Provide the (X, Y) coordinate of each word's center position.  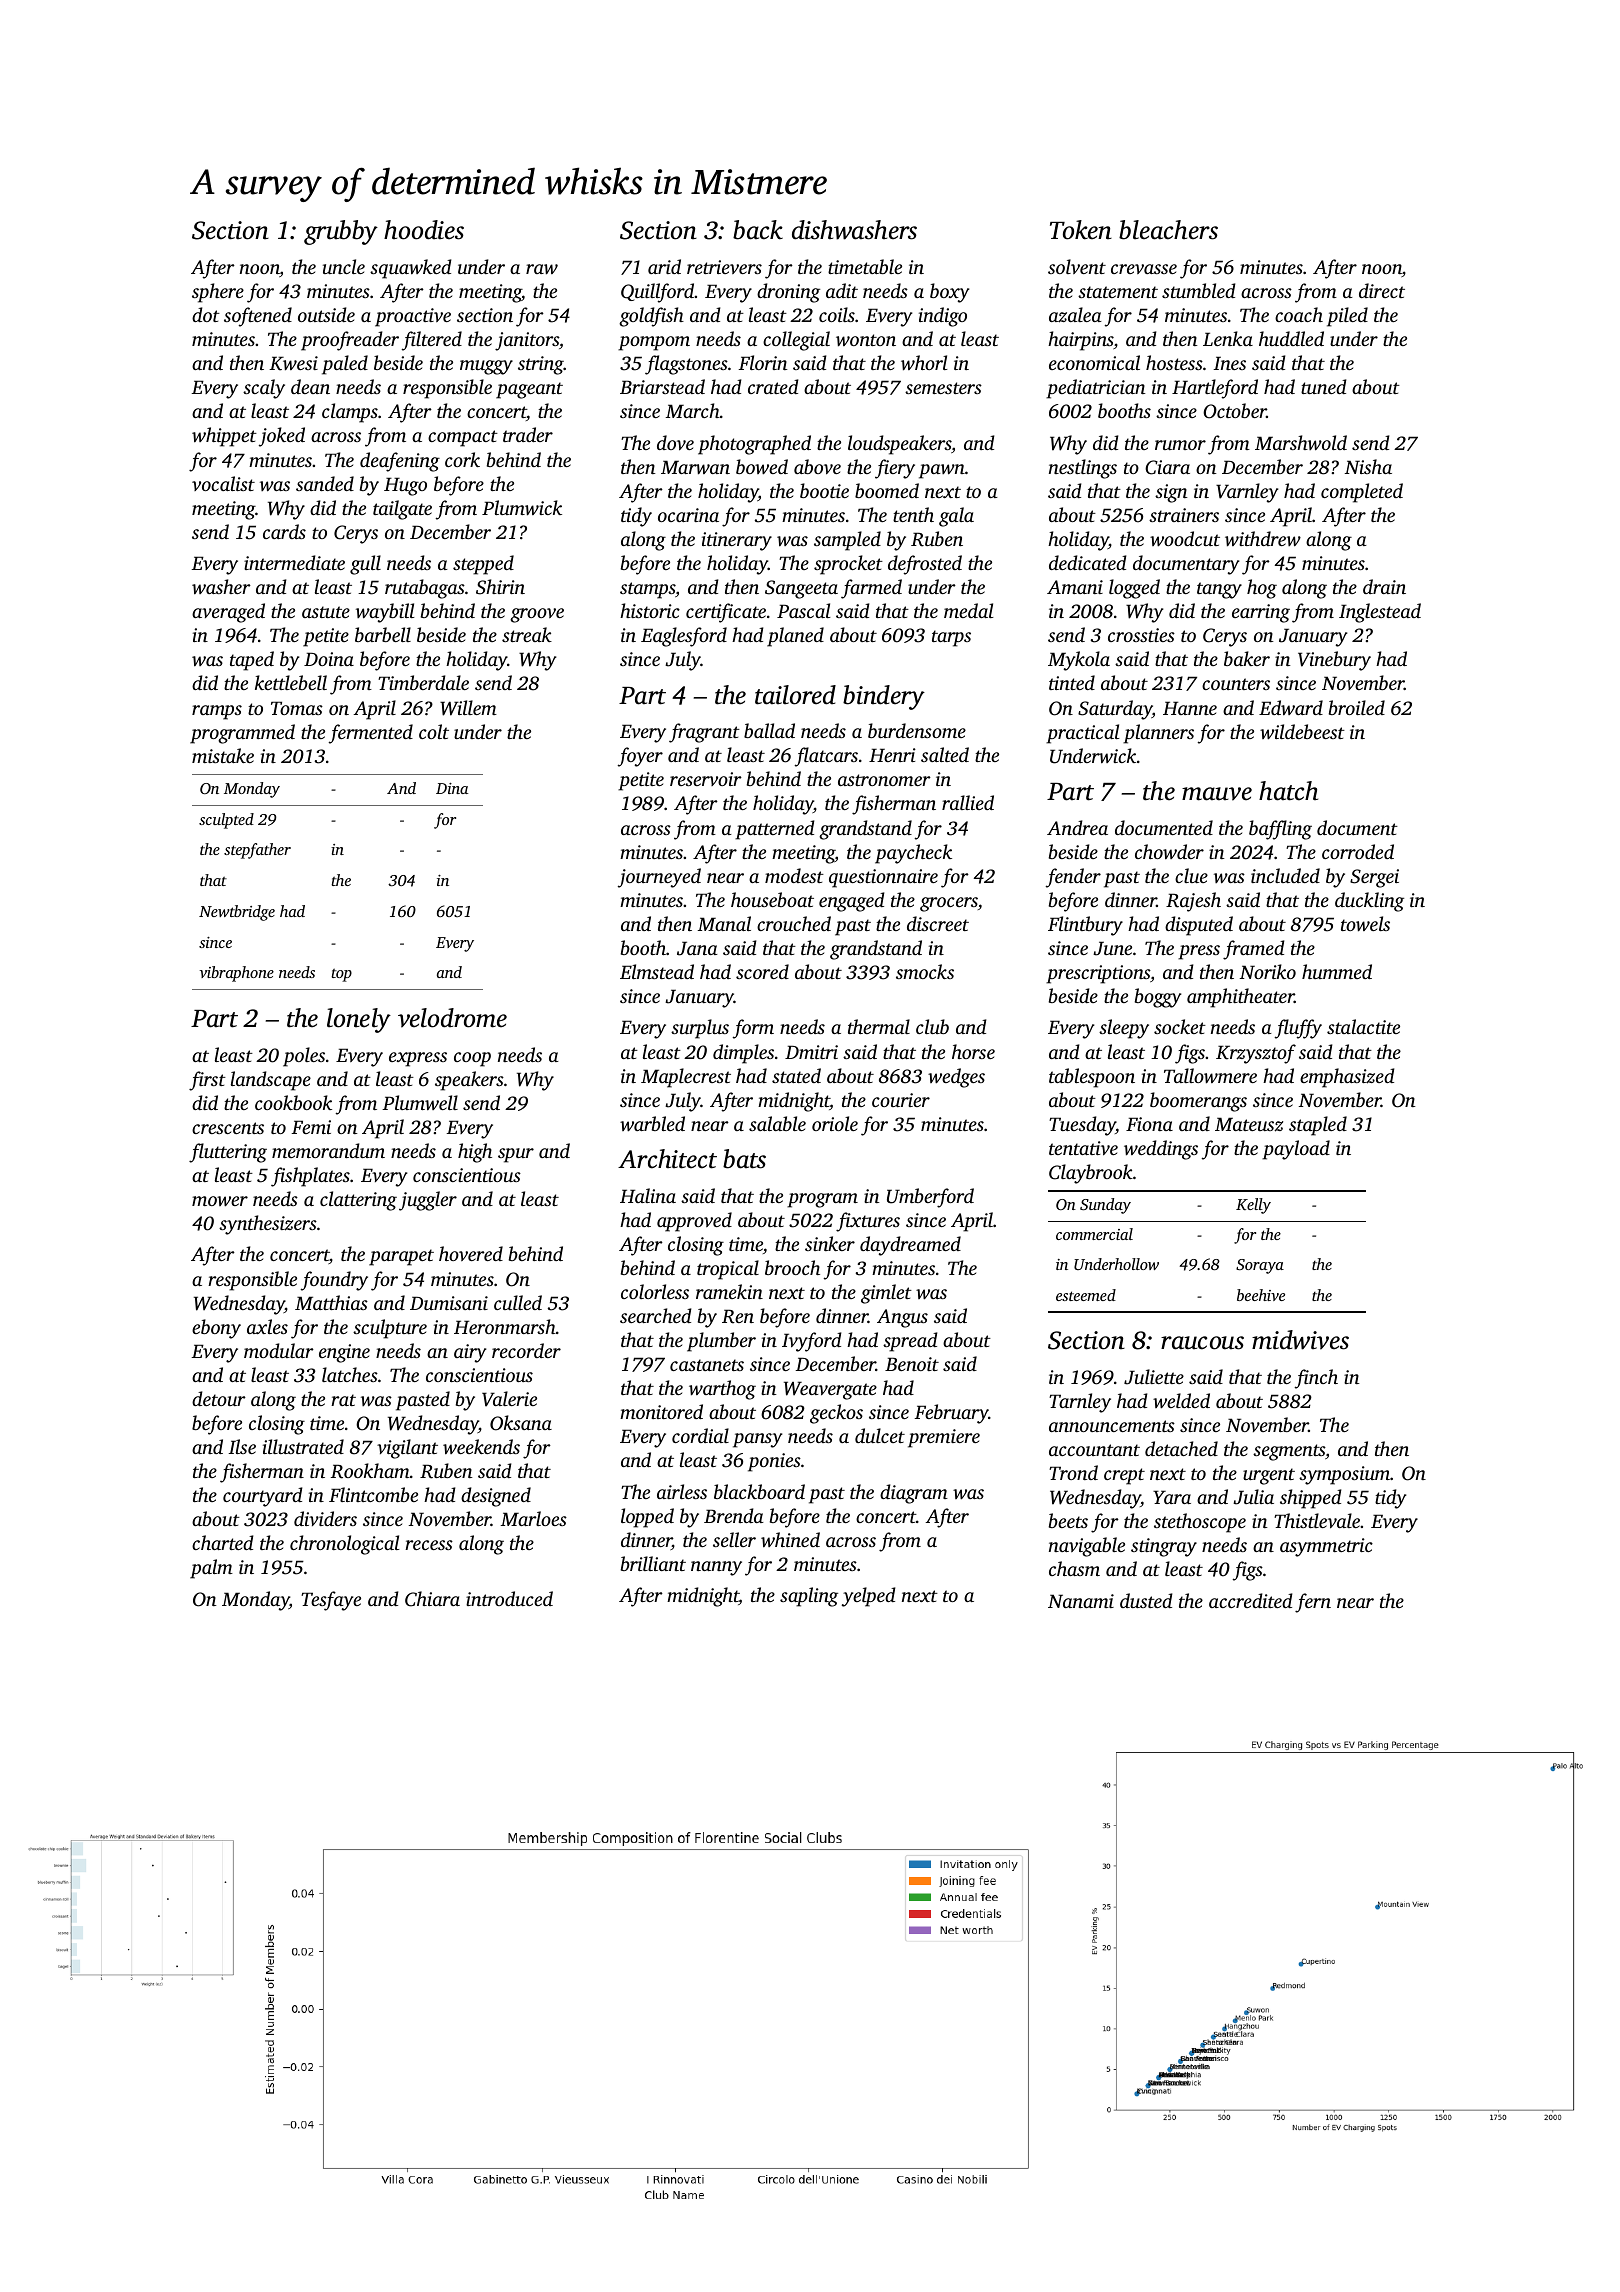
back (758, 230)
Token (1081, 230)
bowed (762, 466)
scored (762, 971)
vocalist (223, 483)
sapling (809, 1597)
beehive (1261, 1295)
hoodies (424, 230)
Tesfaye (331, 1601)
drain (1384, 586)
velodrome (452, 1018)
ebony (216, 1329)
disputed (1199, 926)
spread (910, 1342)
